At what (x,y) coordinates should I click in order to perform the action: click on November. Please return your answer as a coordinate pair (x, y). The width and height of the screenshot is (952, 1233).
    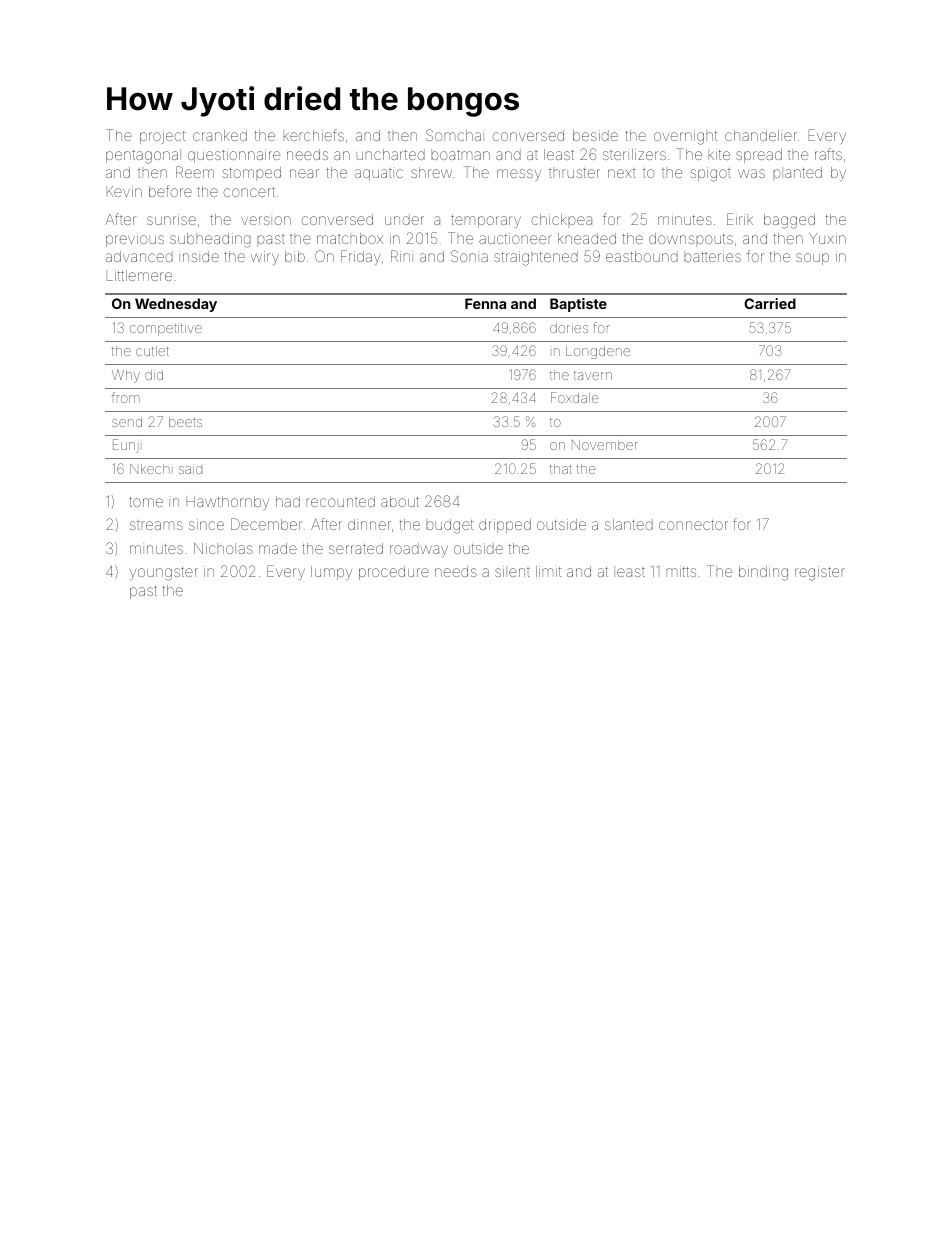
    Looking at the image, I should click on (605, 445).
